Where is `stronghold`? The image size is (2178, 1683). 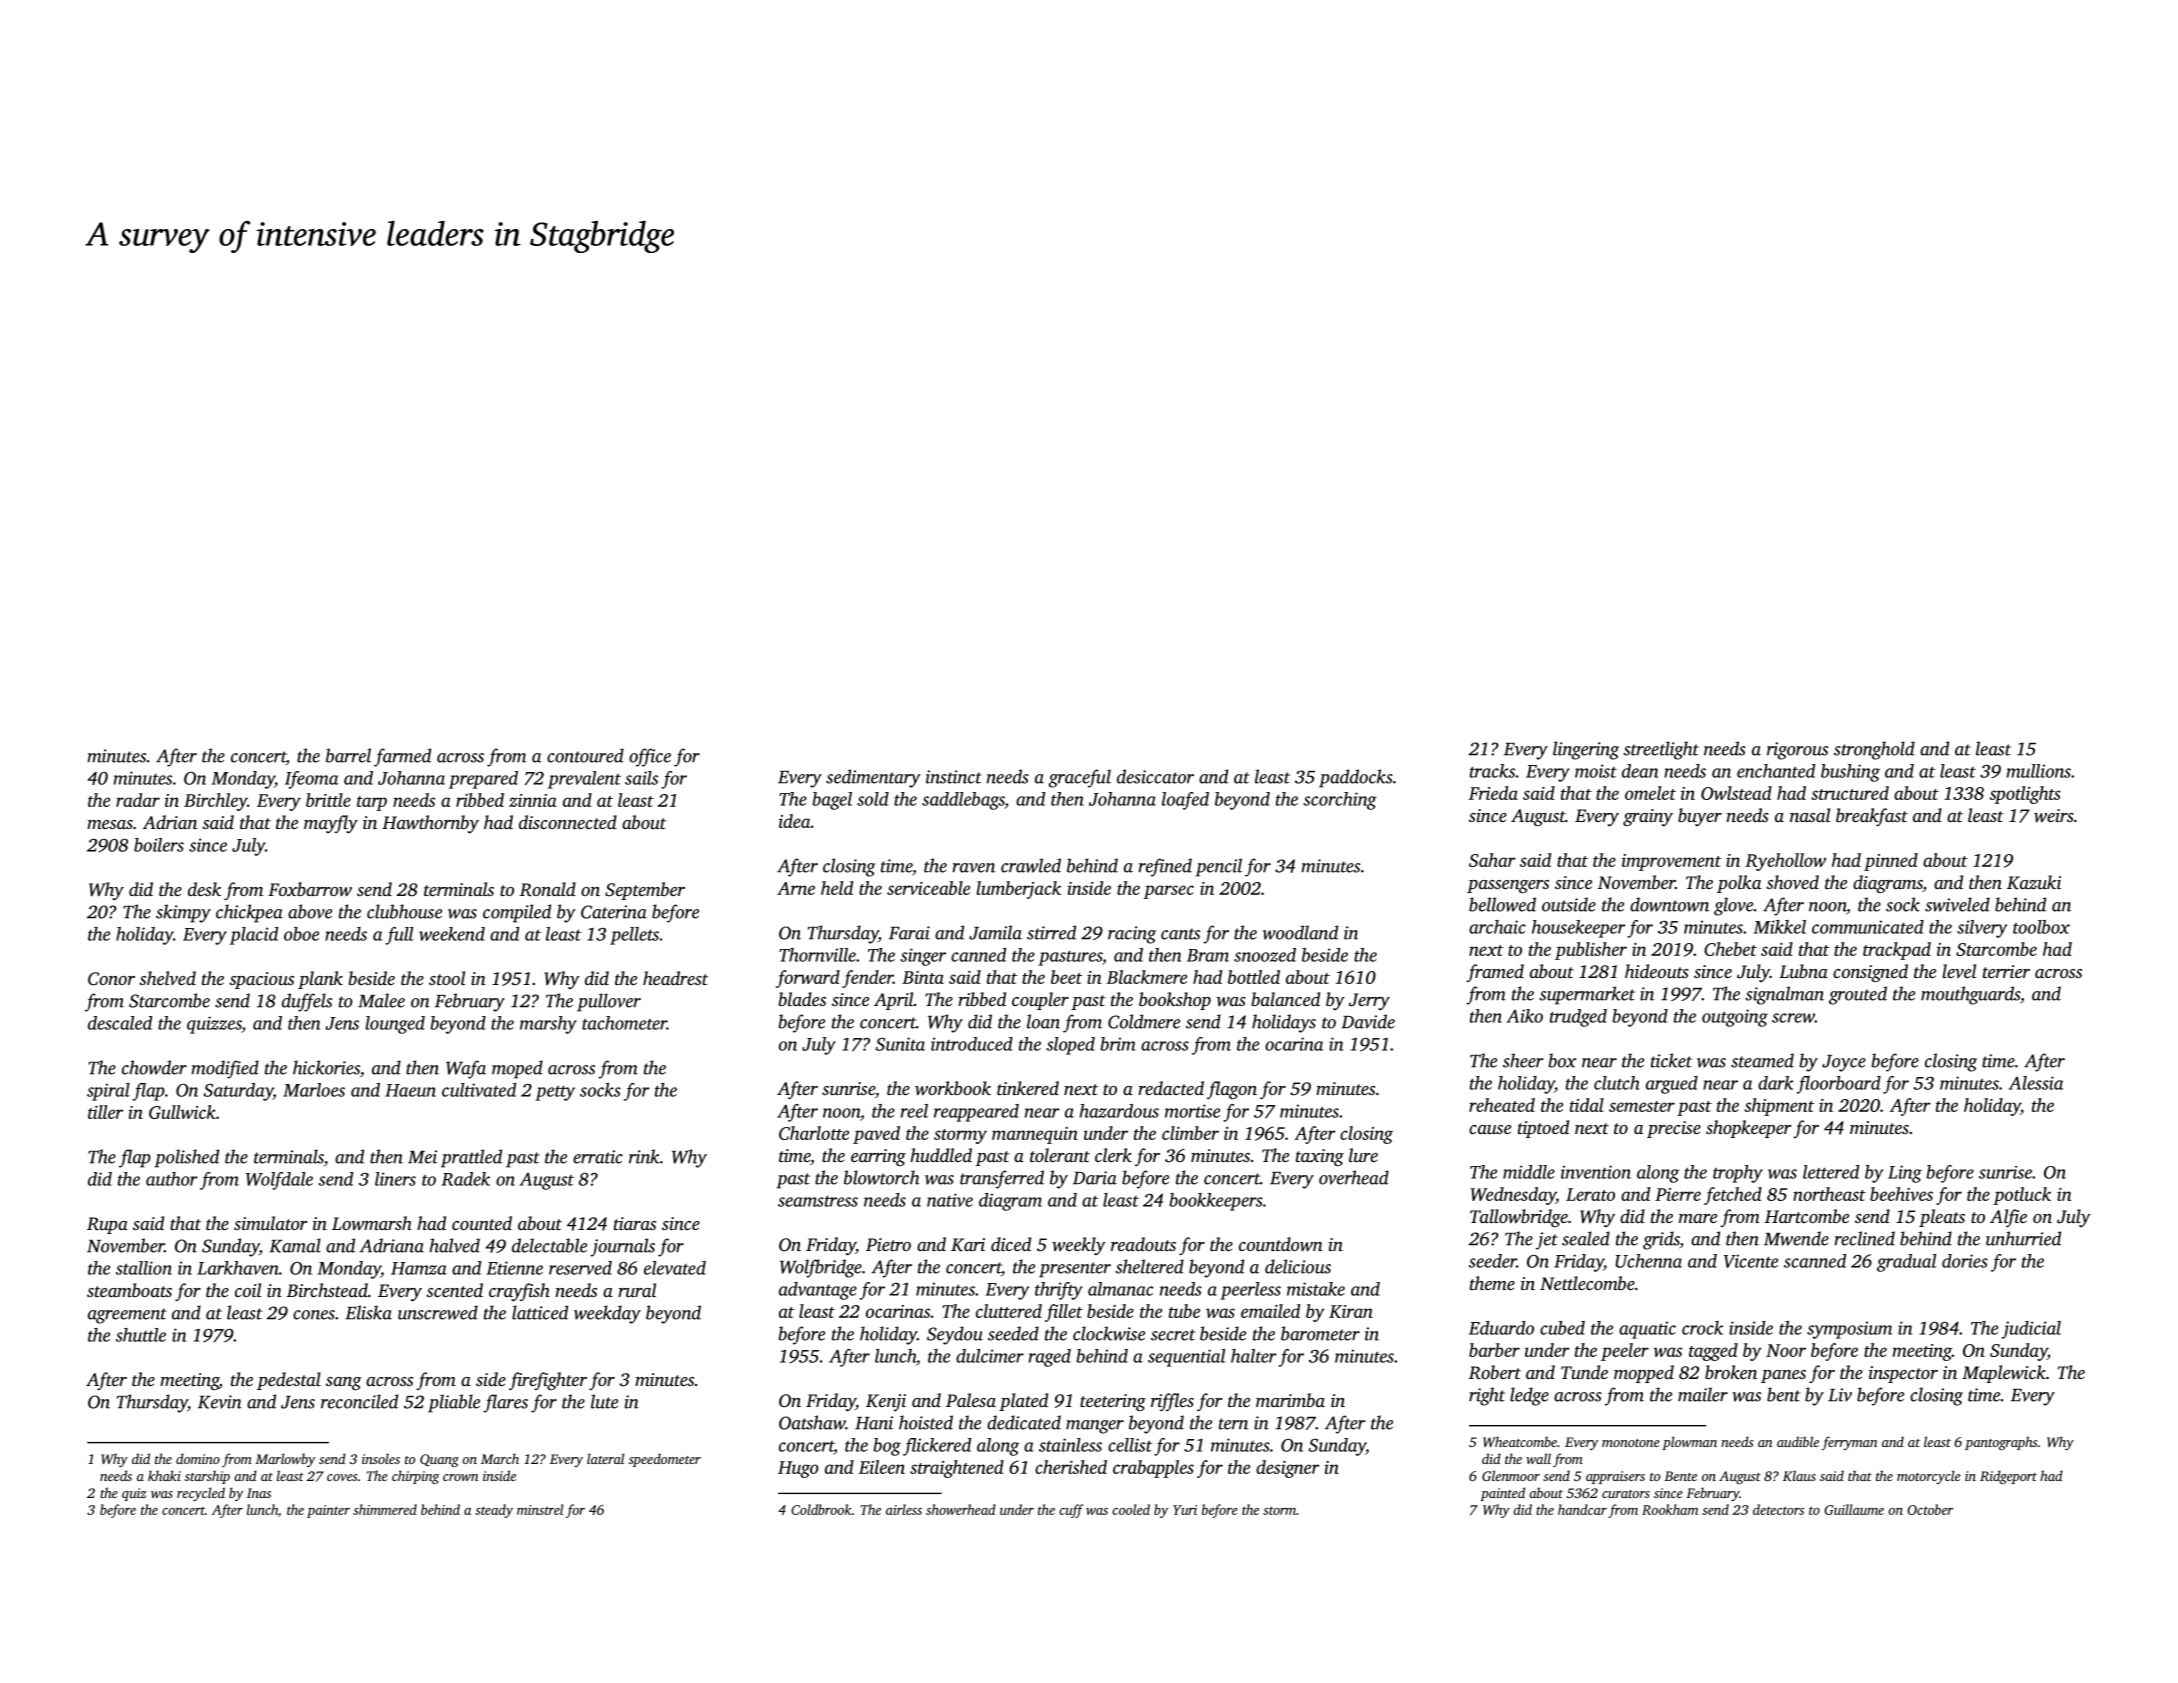
stronghold is located at coordinates (1874, 750).
